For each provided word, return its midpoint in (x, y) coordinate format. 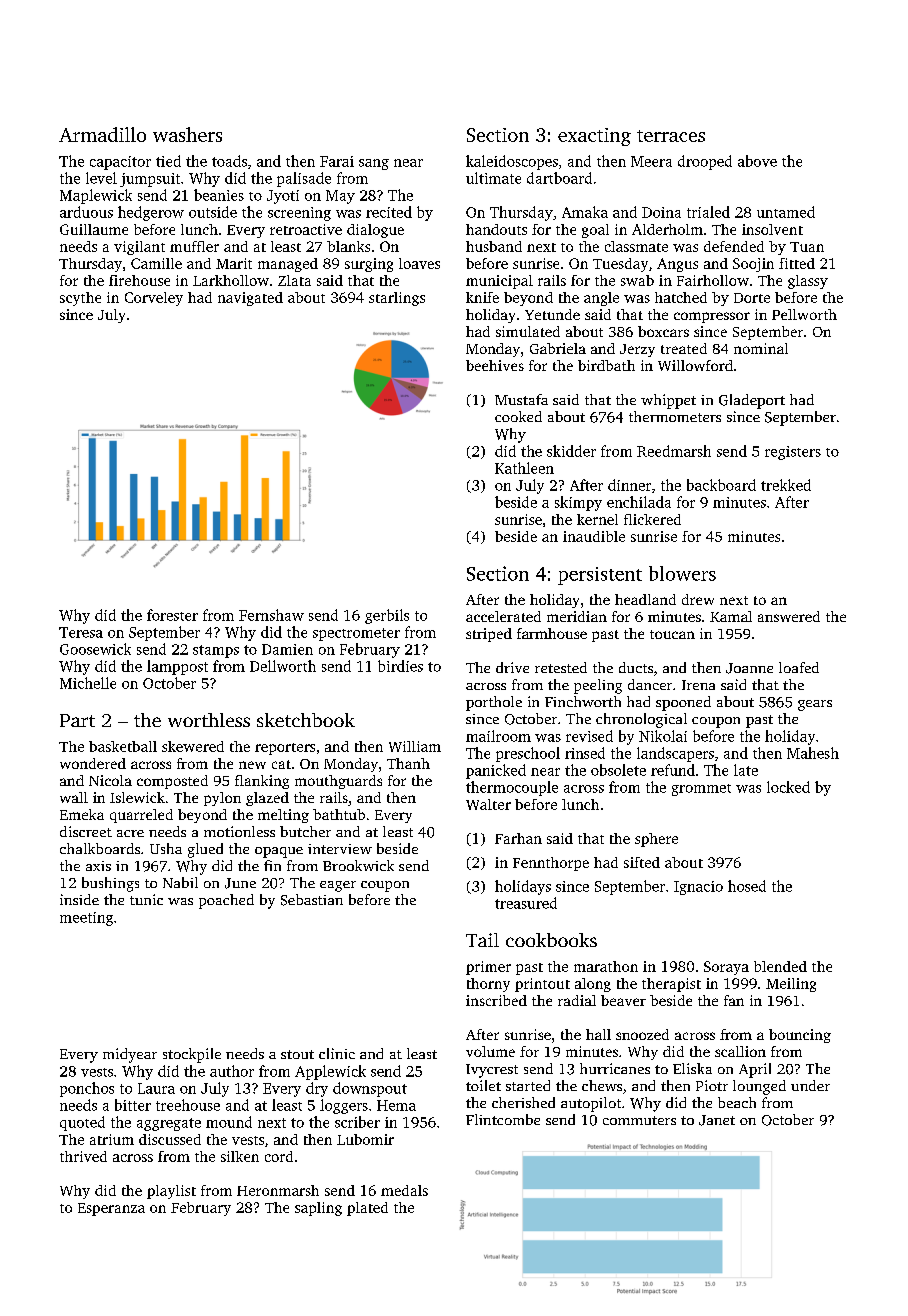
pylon (222, 799)
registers (793, 453)
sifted (642, 862)
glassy (808, 282)
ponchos (87, 1089)
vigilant (139, 248)
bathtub (339, 814)
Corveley (154, 299)
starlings (397, 299)
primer (488, 968)
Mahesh (813, 753)
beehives (495, 365)
